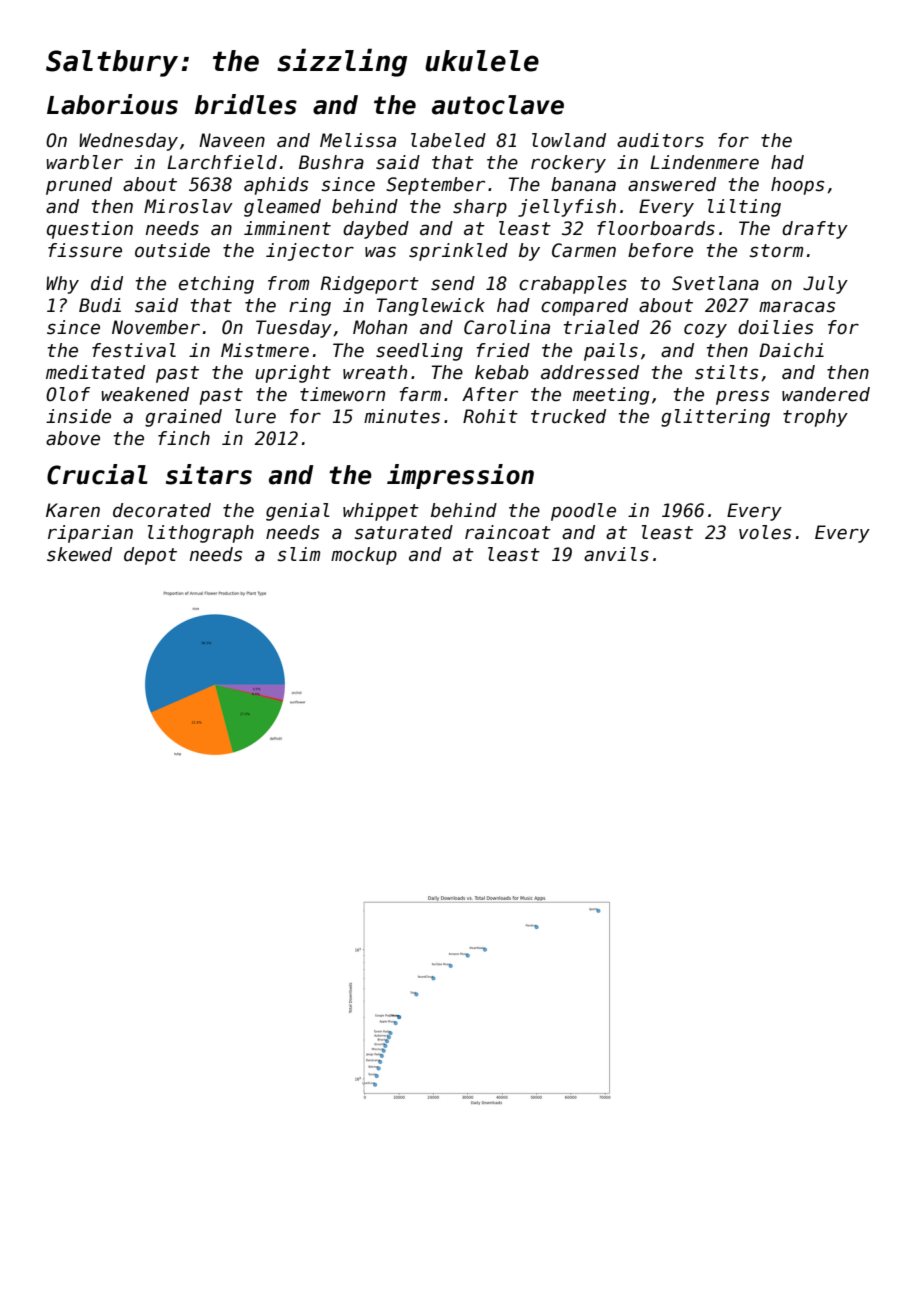 This screenshot has height=1308, width=924. What do you see at coordinates (507, 327) in the screenshot?
I see `Carolina` at bounding box center [507, 327].
